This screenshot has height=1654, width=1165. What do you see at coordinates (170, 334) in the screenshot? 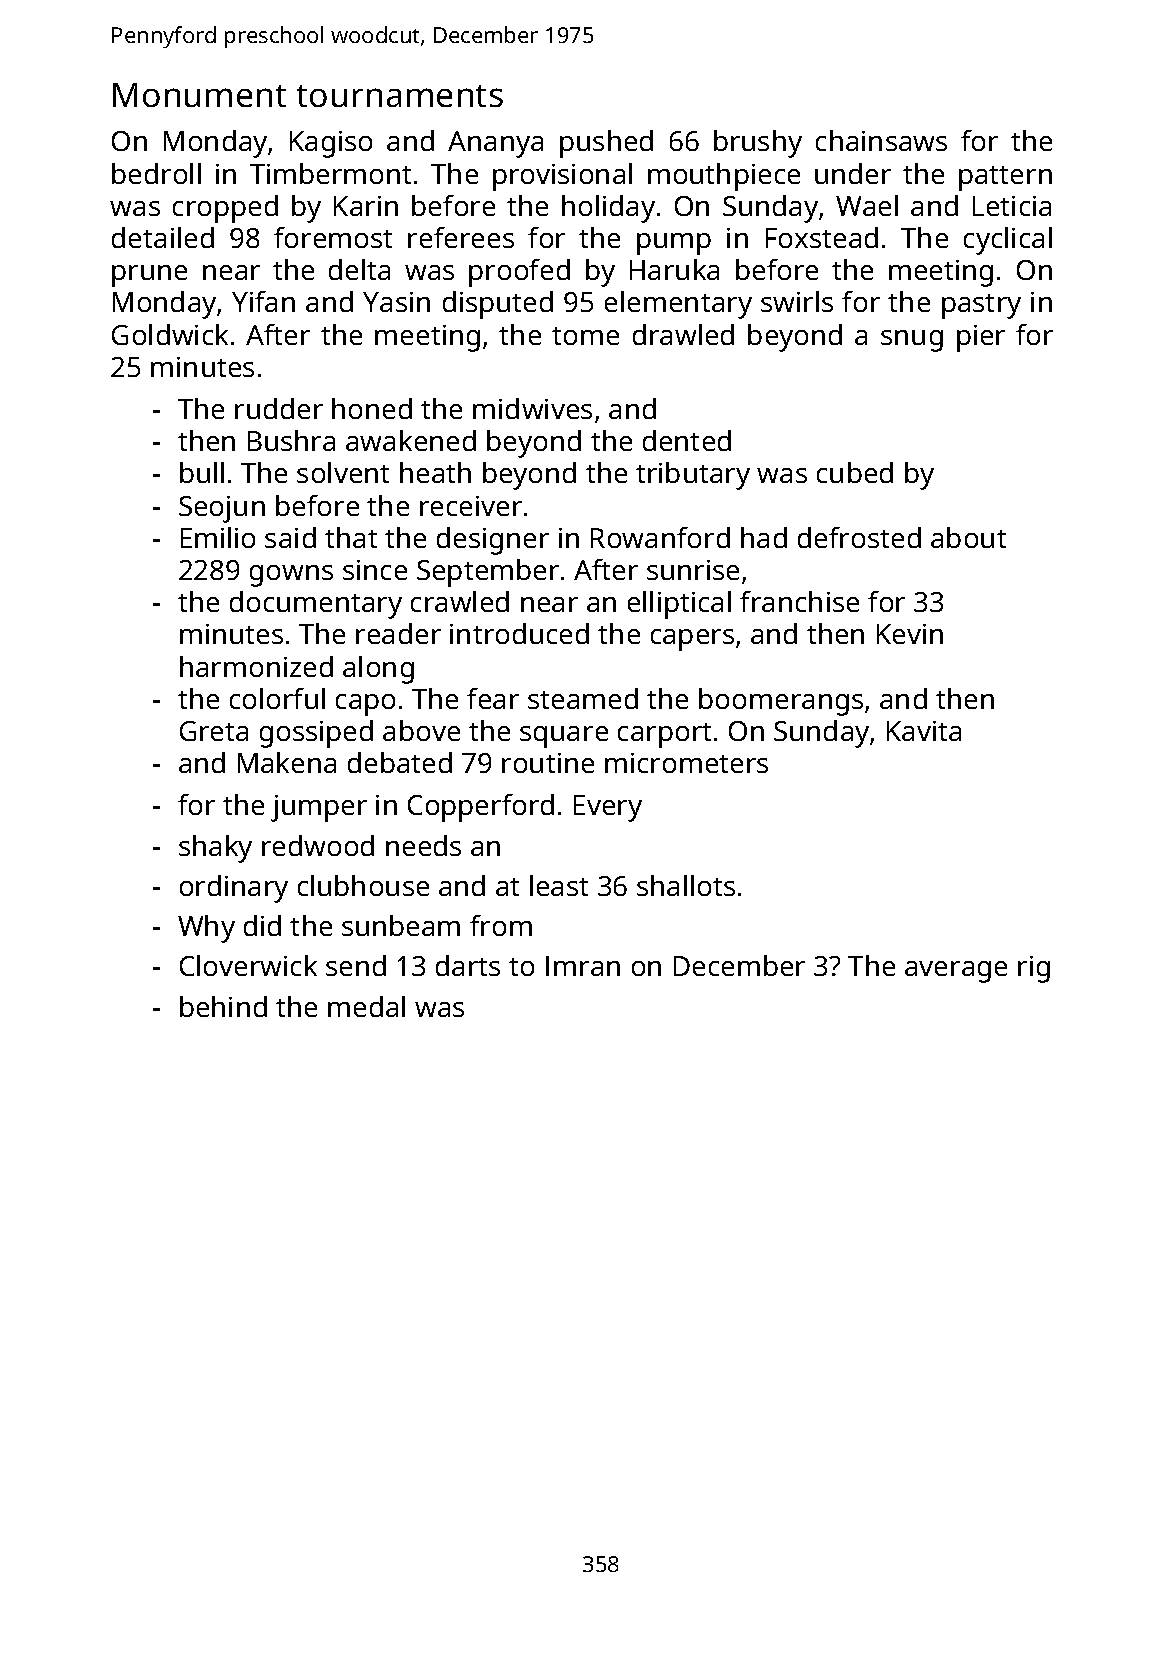
I see `Goldwick` at bounding box center [170, 334].
